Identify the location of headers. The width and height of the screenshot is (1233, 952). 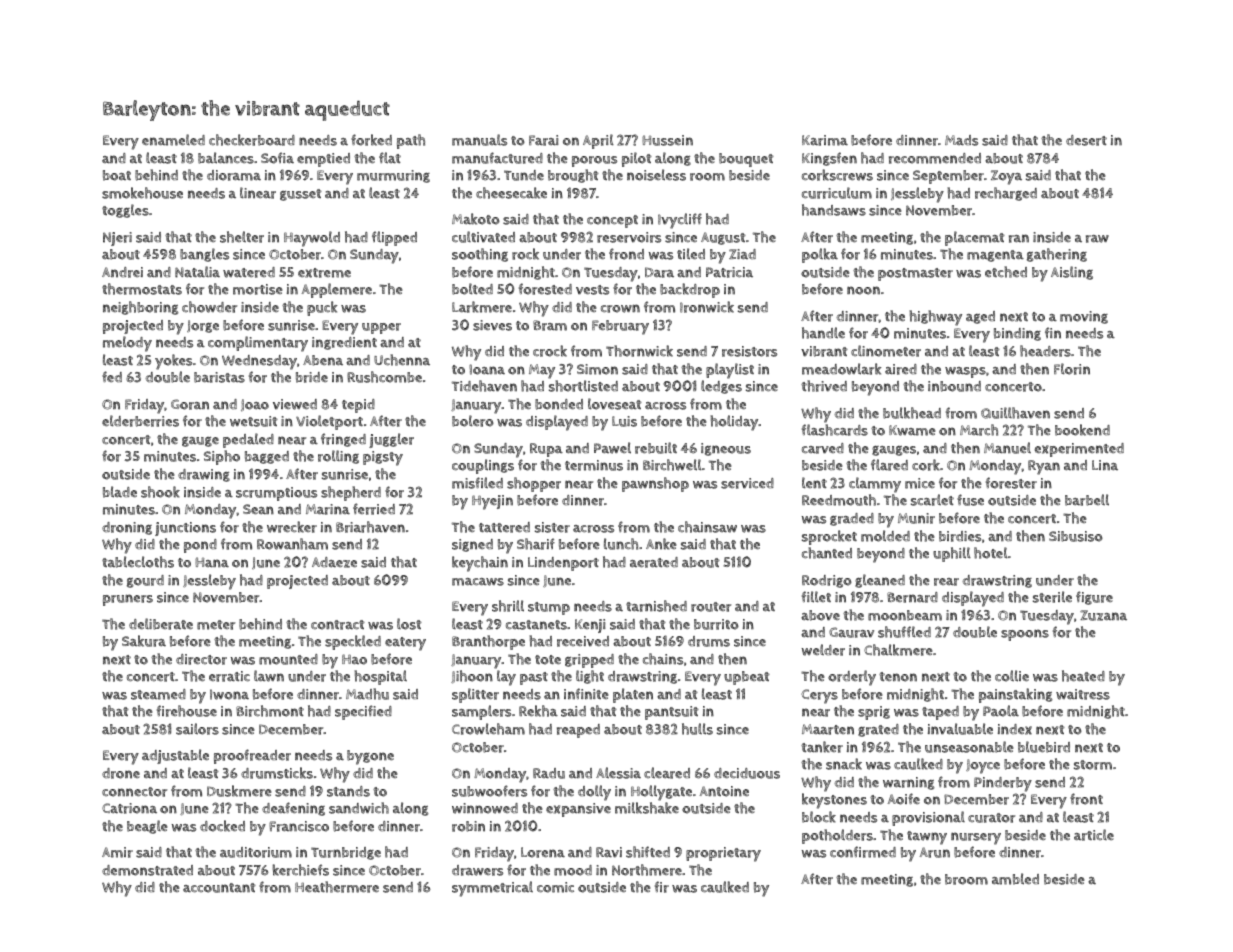
(1045, 351).
